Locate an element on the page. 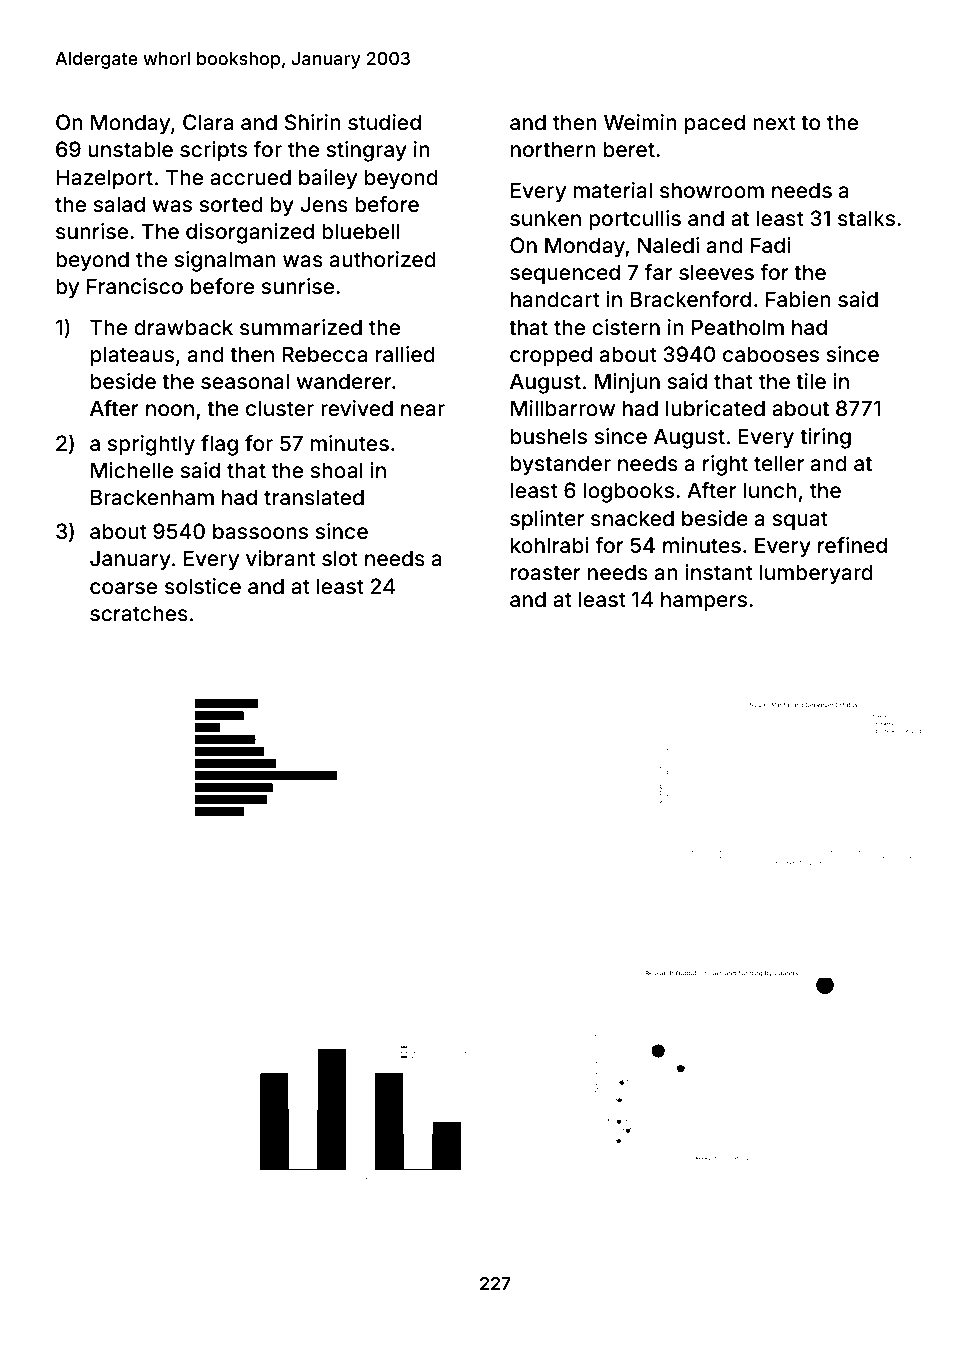 This image has width=958, height=1360. sleeves is located at coordinates (716, 272).
